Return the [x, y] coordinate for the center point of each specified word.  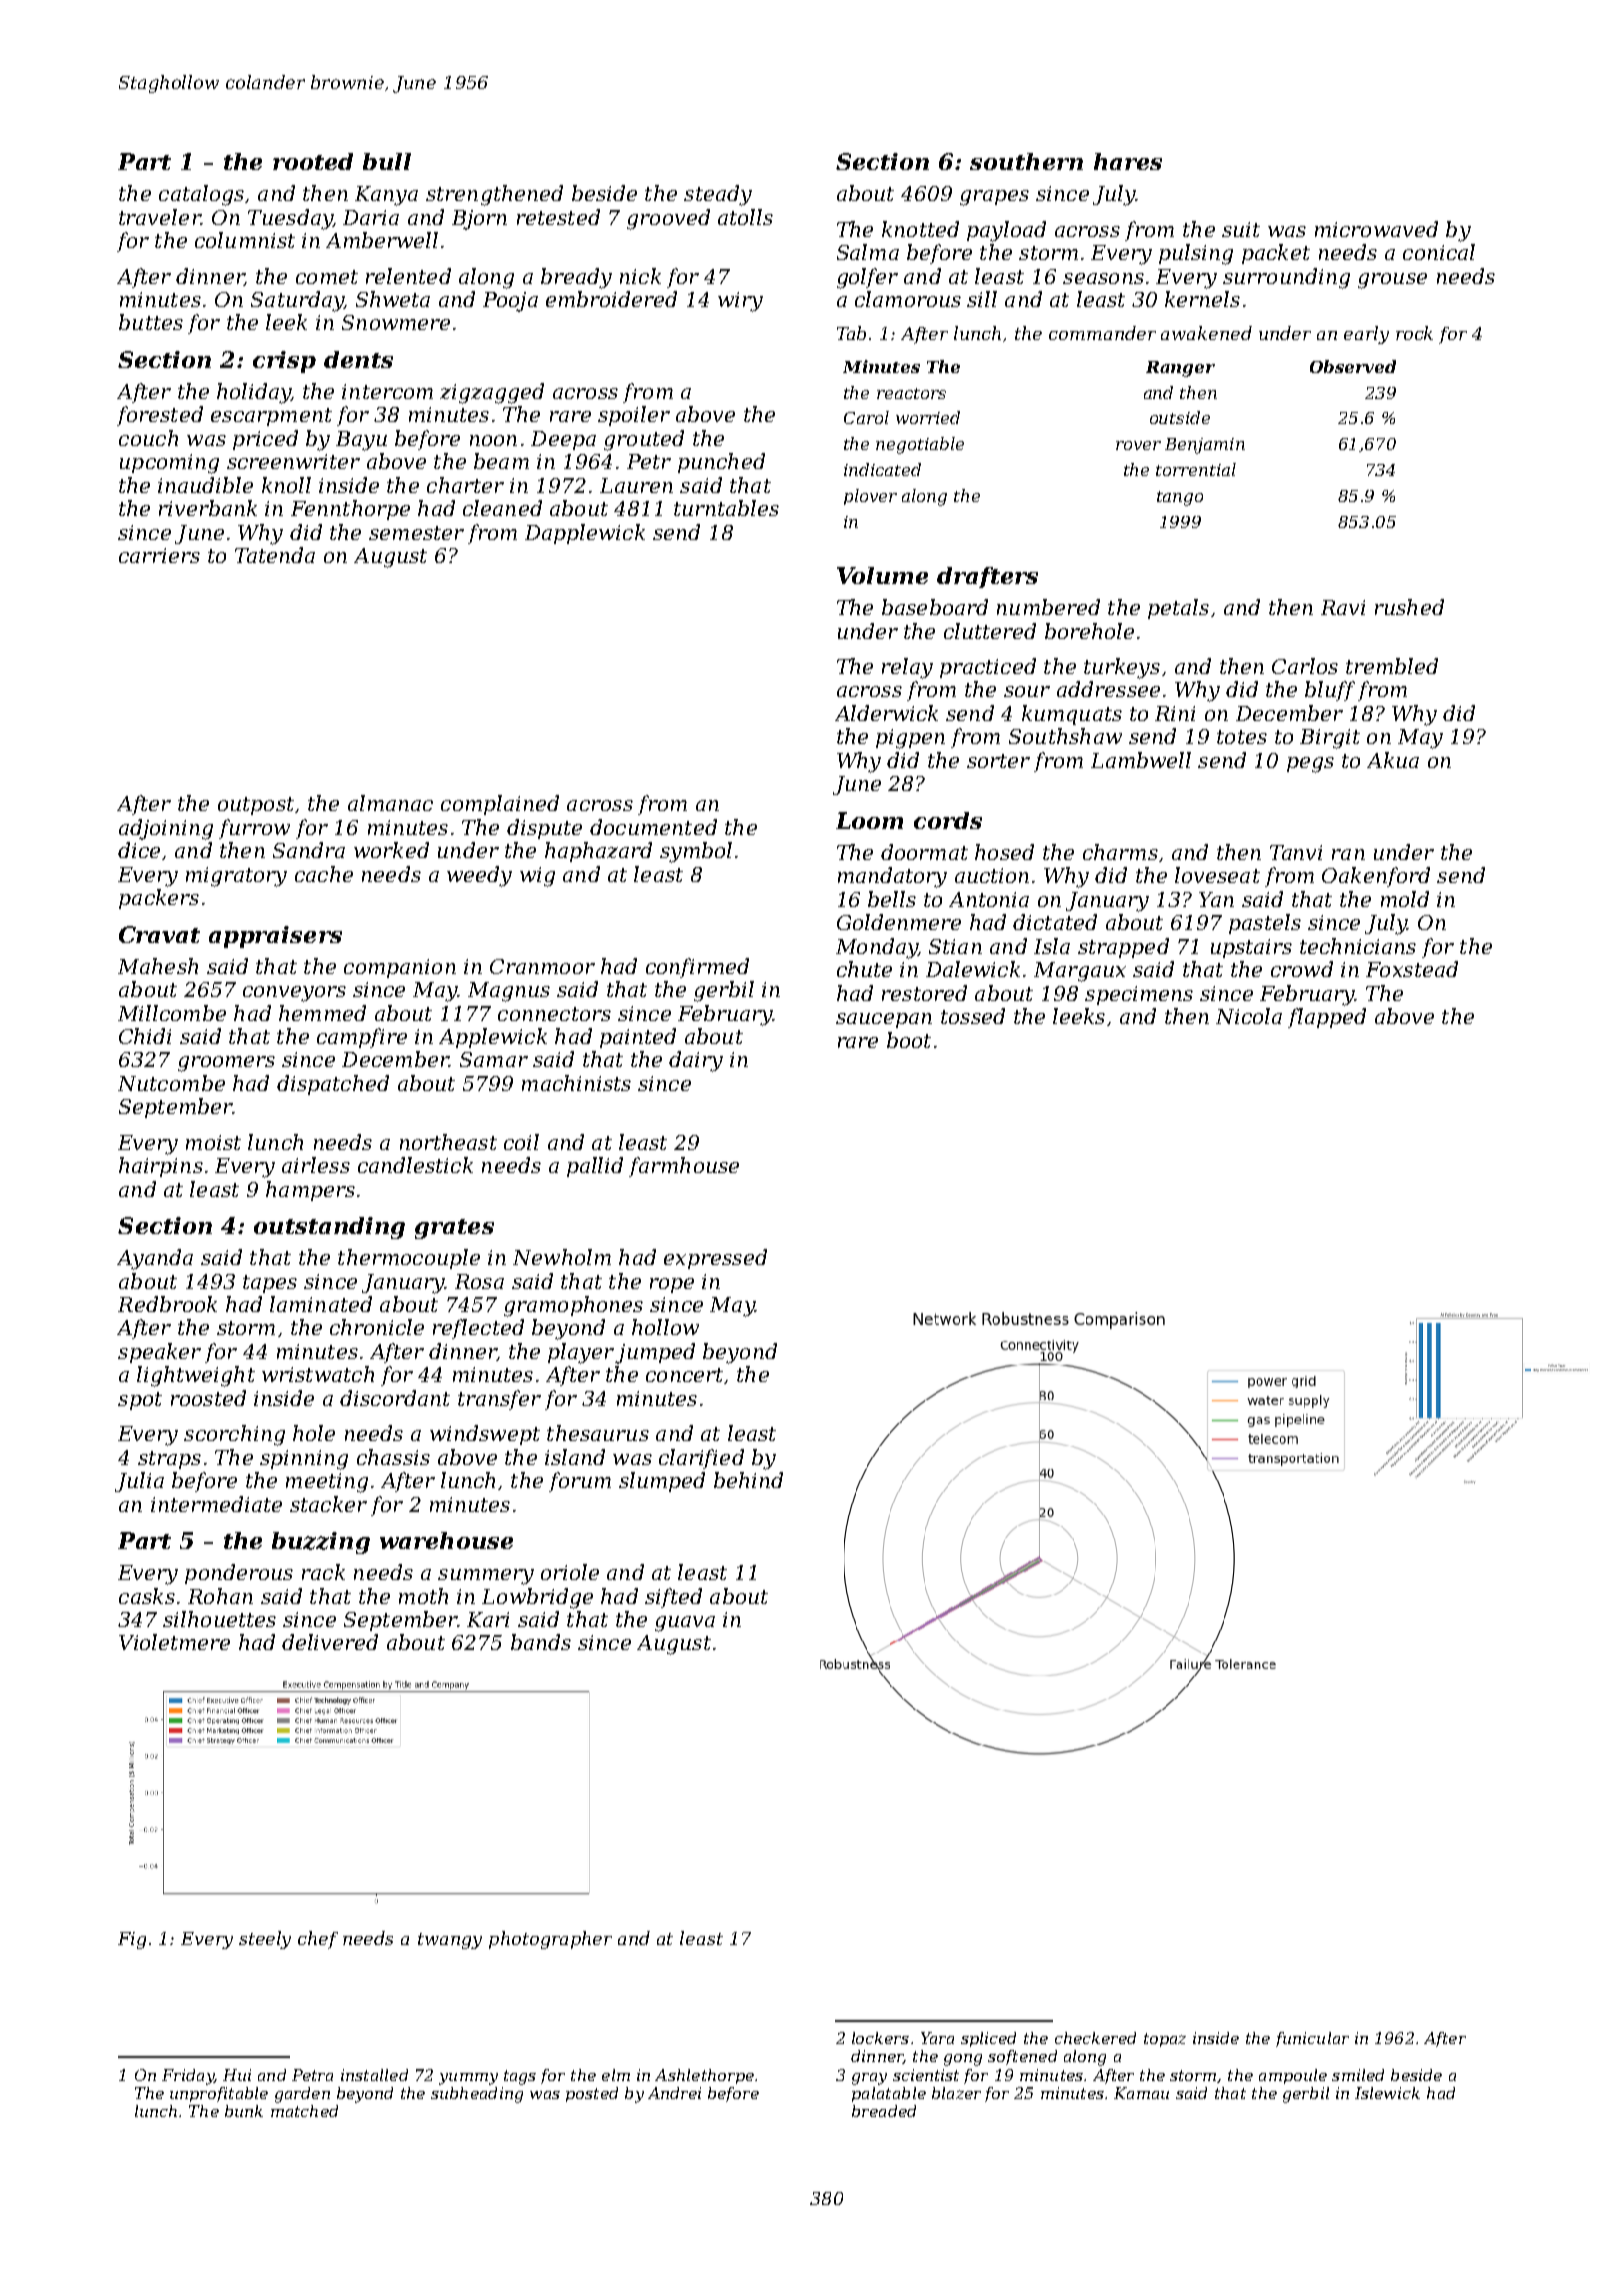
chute [864, 969]
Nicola [1249, 1016]
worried [928, 417]
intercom [387, 391]
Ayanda [155, 1259]
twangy [450, 1941]
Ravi [1343, 607]
